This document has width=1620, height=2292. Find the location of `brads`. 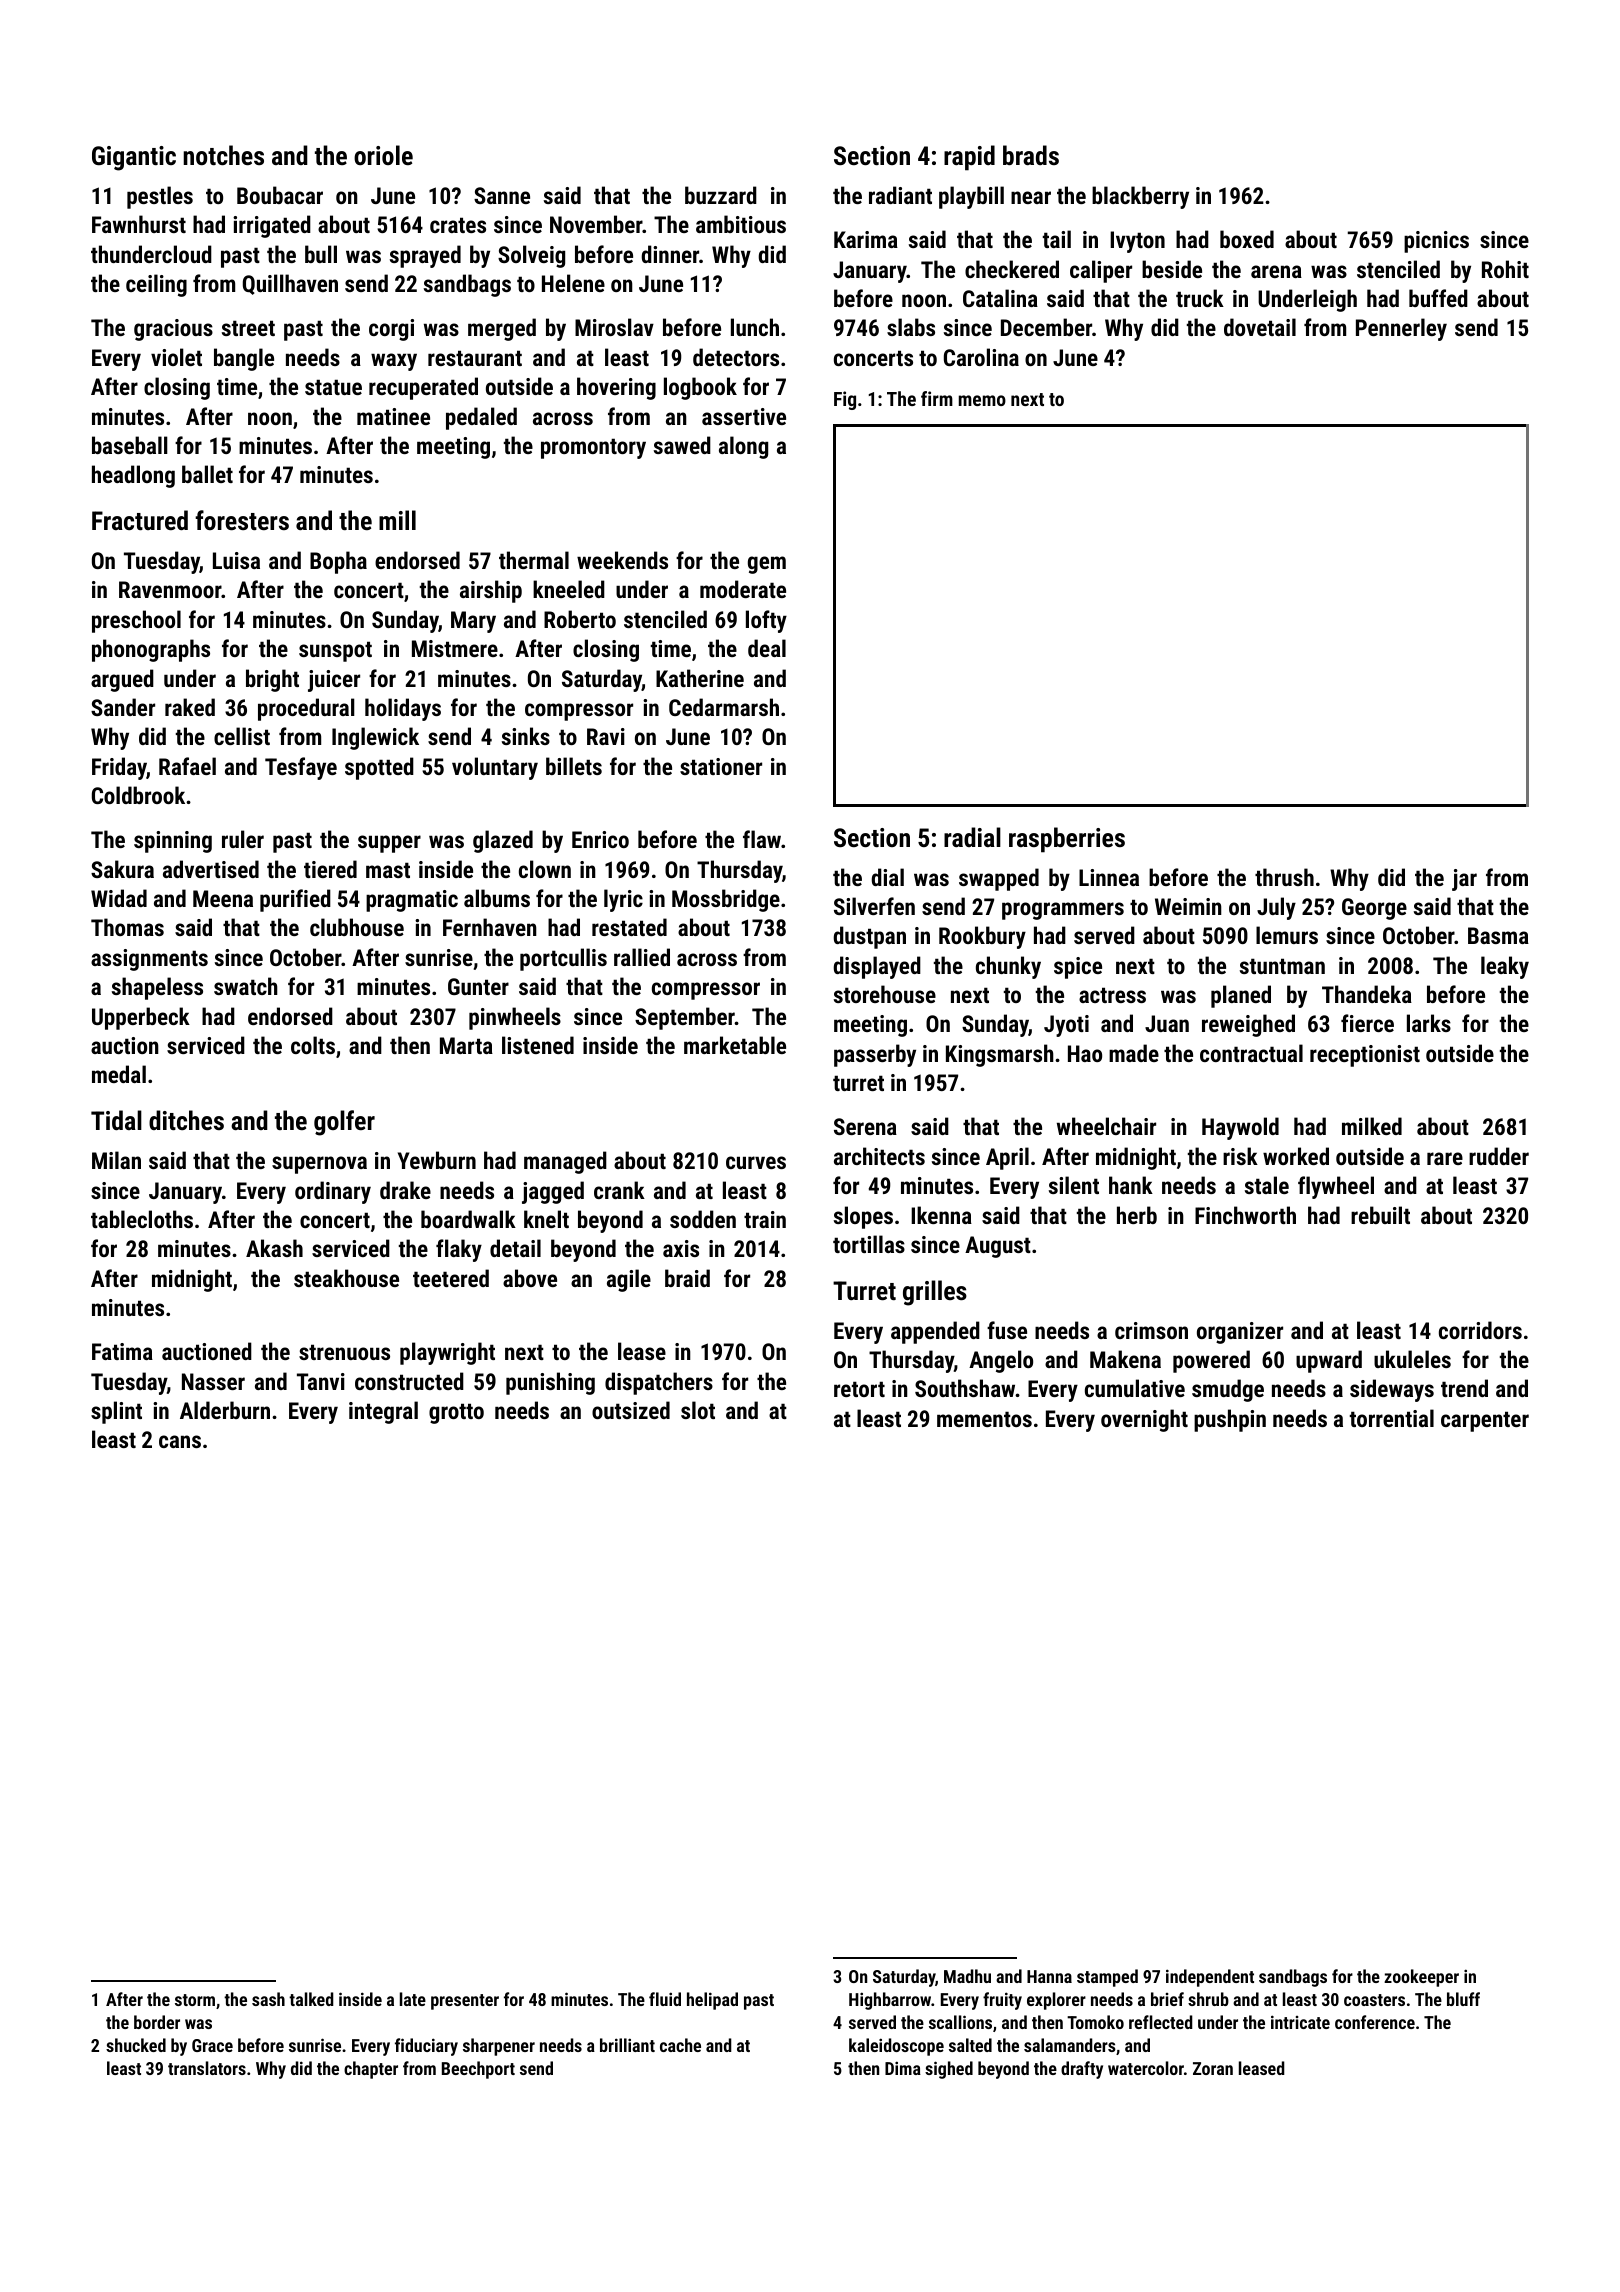

brads is located at coordinates (1031, 155).
